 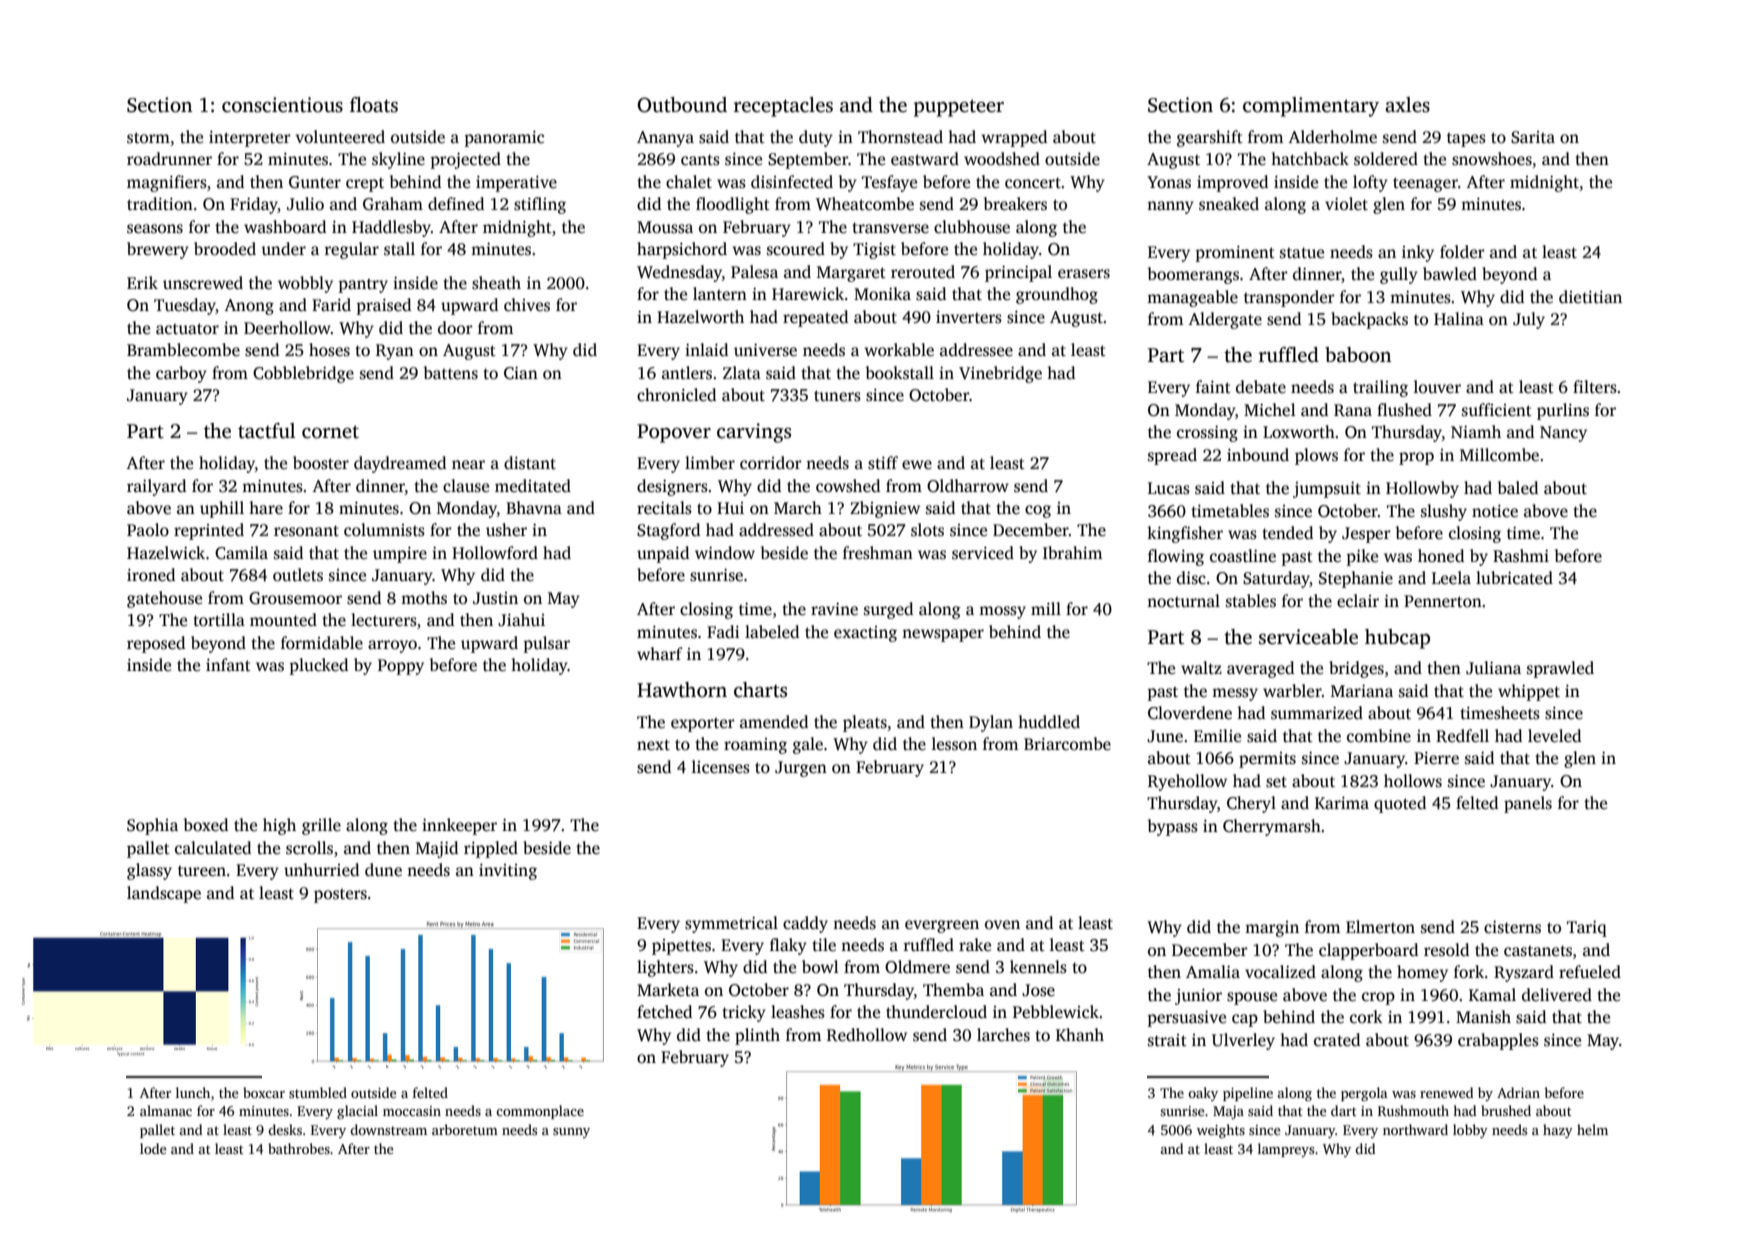 I want to click on weights, so click(x=1221, y=1131).
